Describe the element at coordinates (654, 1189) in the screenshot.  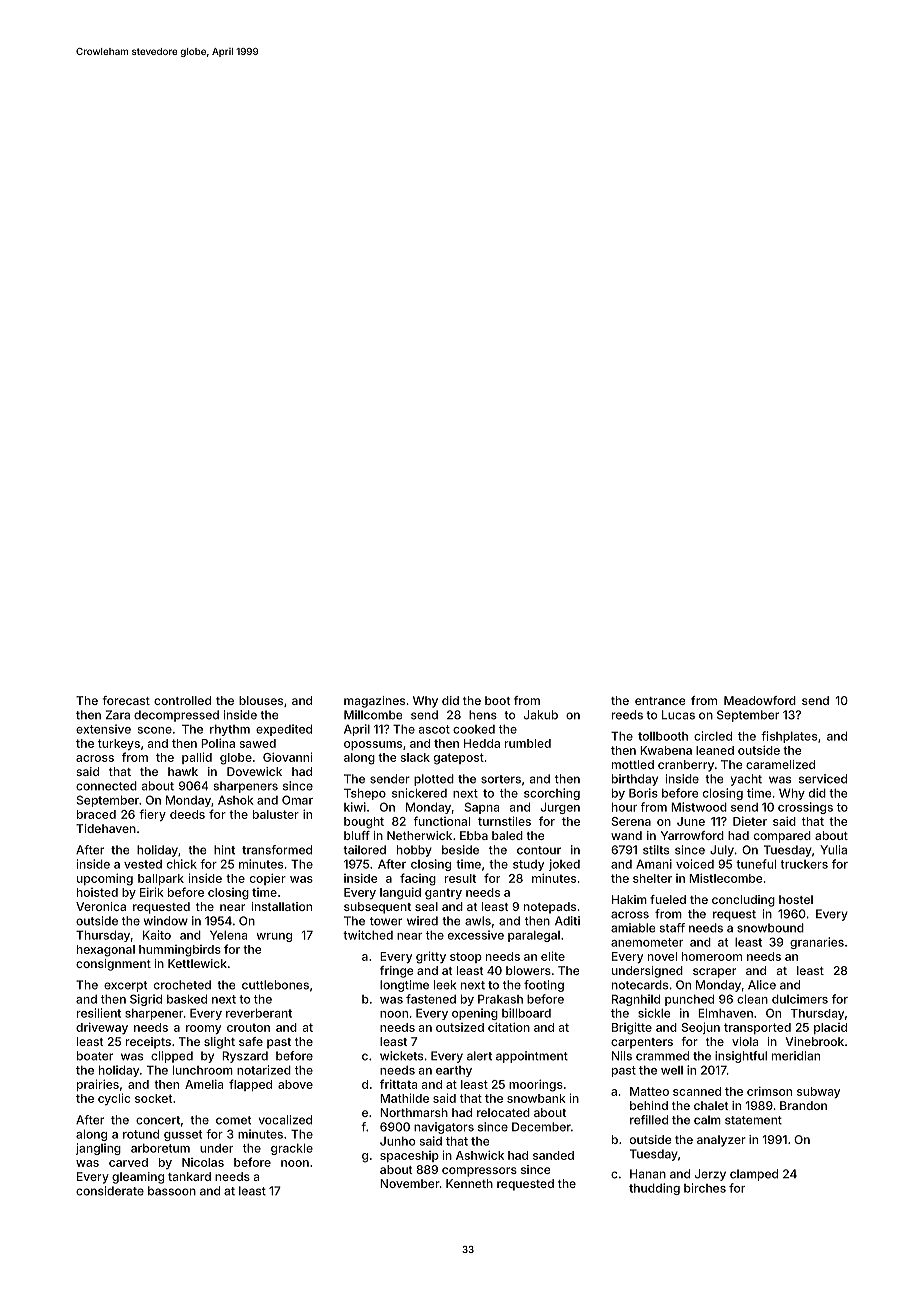
I see `thudding` at that location.
